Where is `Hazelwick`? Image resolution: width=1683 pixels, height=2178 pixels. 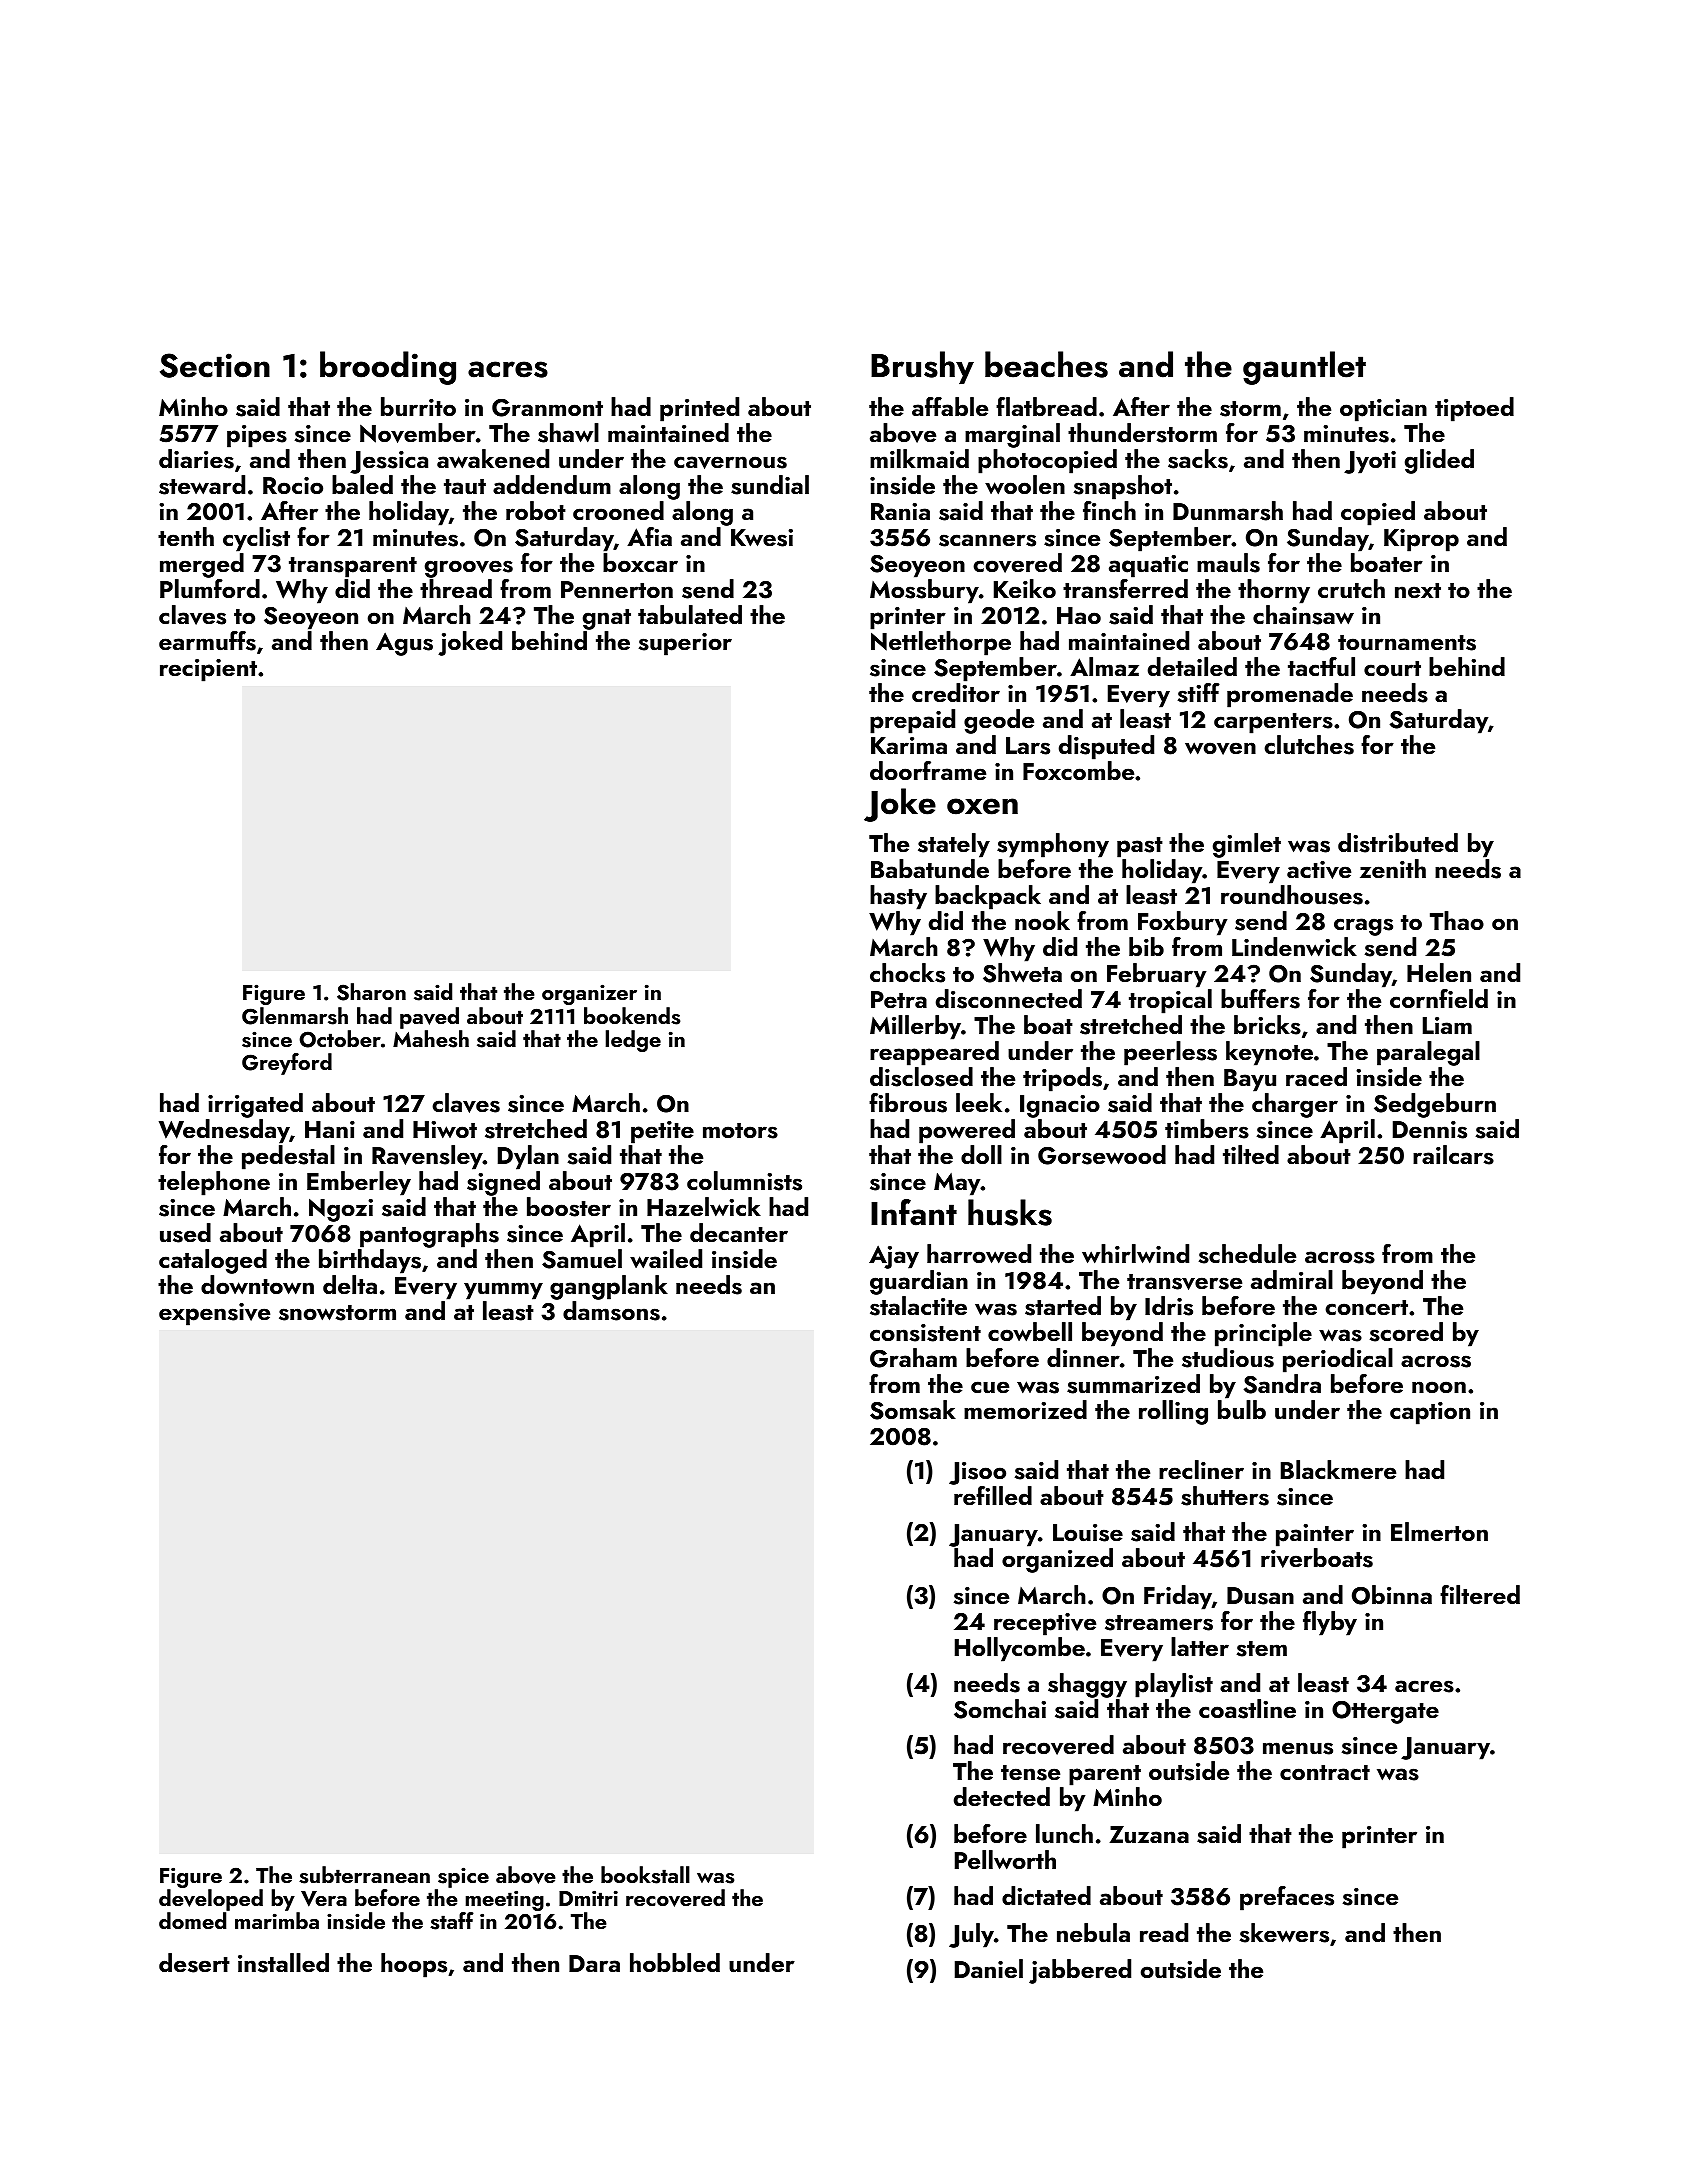
Hazelwick is located at coordinates (704, 1206).
